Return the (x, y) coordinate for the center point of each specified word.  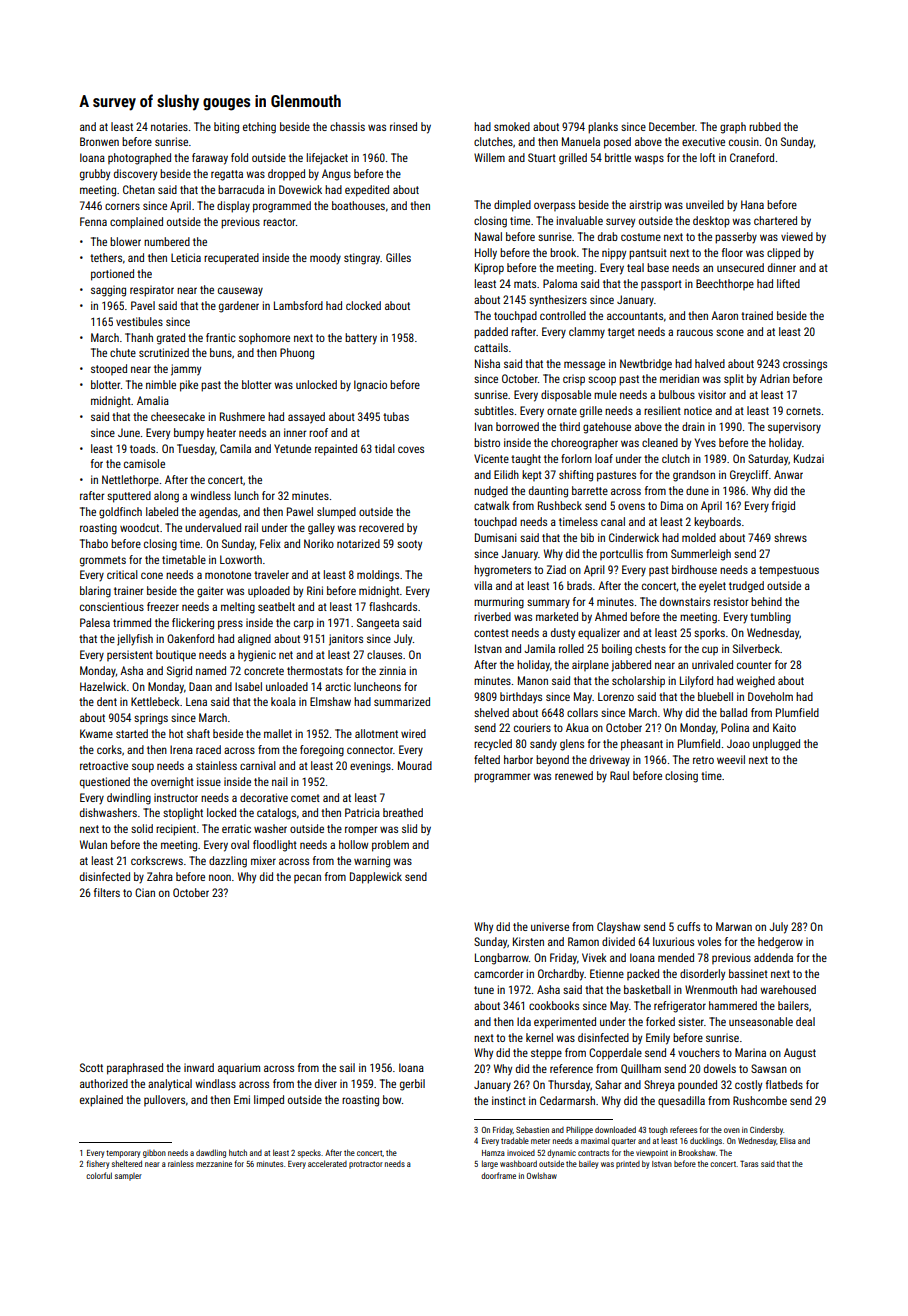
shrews (790, 537)
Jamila (539, 648)
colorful (99, 1175)
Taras (749, 1163)
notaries (169, 126)
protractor (366, 1165)
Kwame (96, 733)
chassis (347, 126)
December (672, 126)
